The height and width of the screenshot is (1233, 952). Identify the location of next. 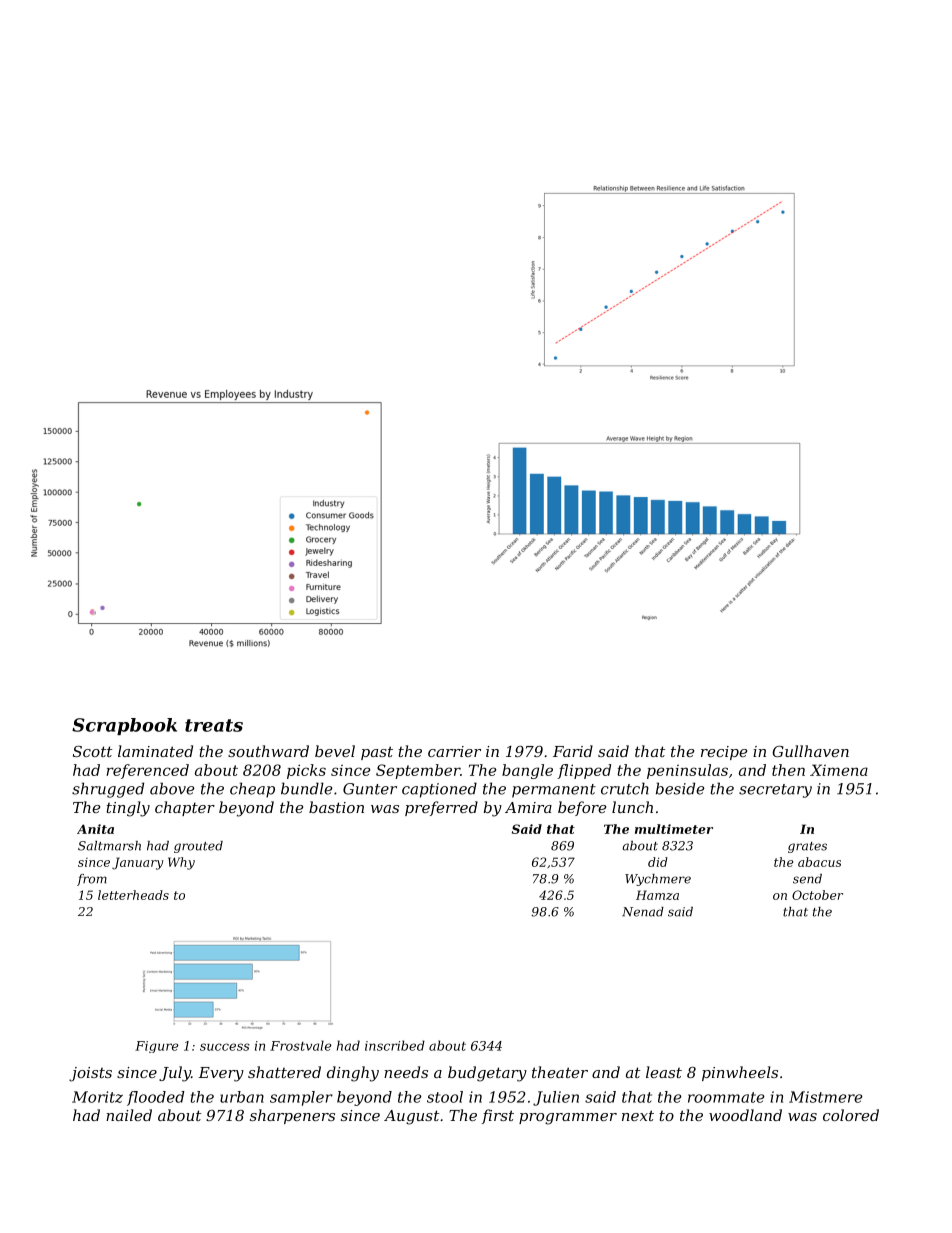
(638, 1115).
